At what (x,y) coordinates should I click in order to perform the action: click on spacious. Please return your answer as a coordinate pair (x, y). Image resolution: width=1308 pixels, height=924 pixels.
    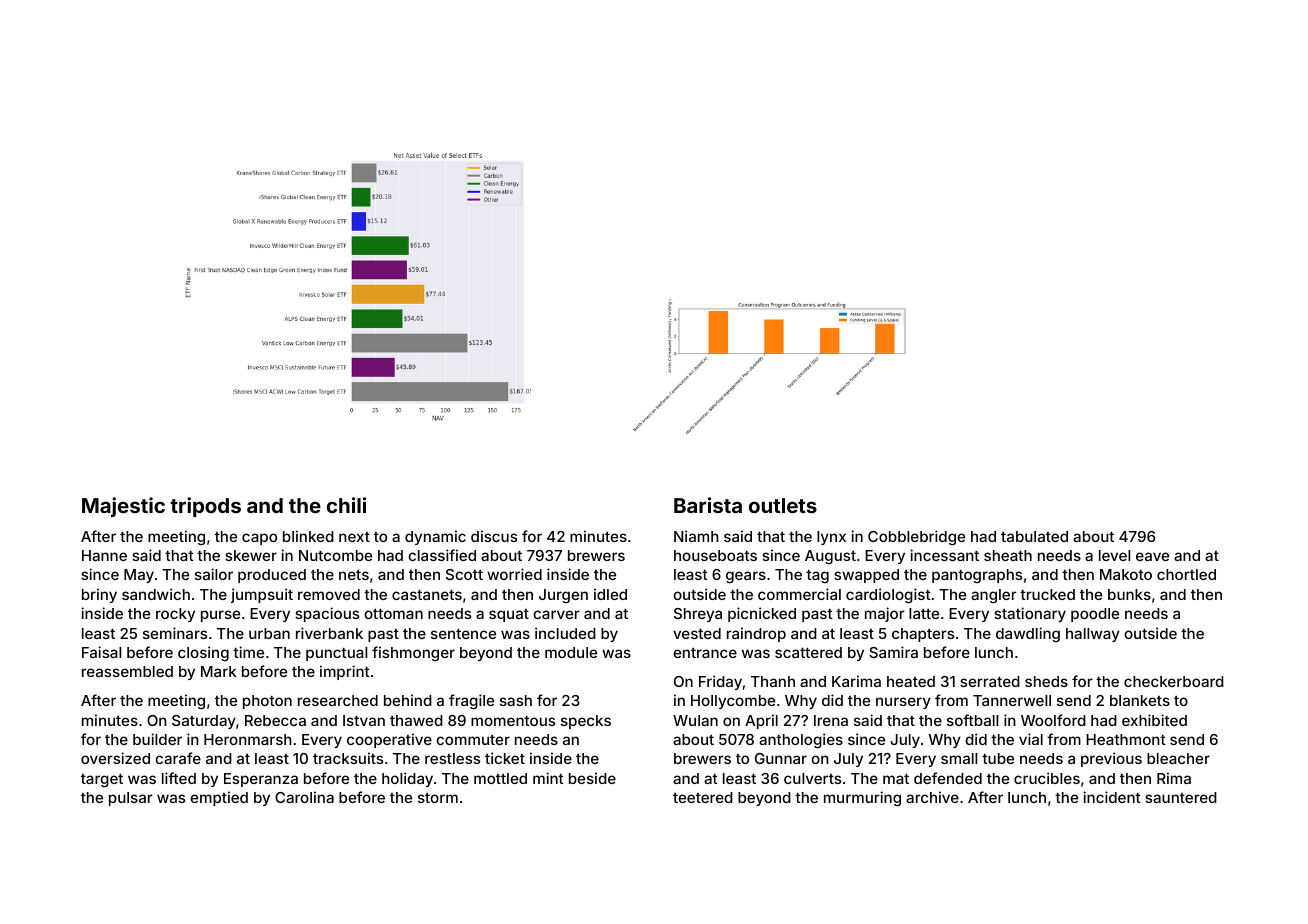
    Looking at the image, I should click on (327, 614).
